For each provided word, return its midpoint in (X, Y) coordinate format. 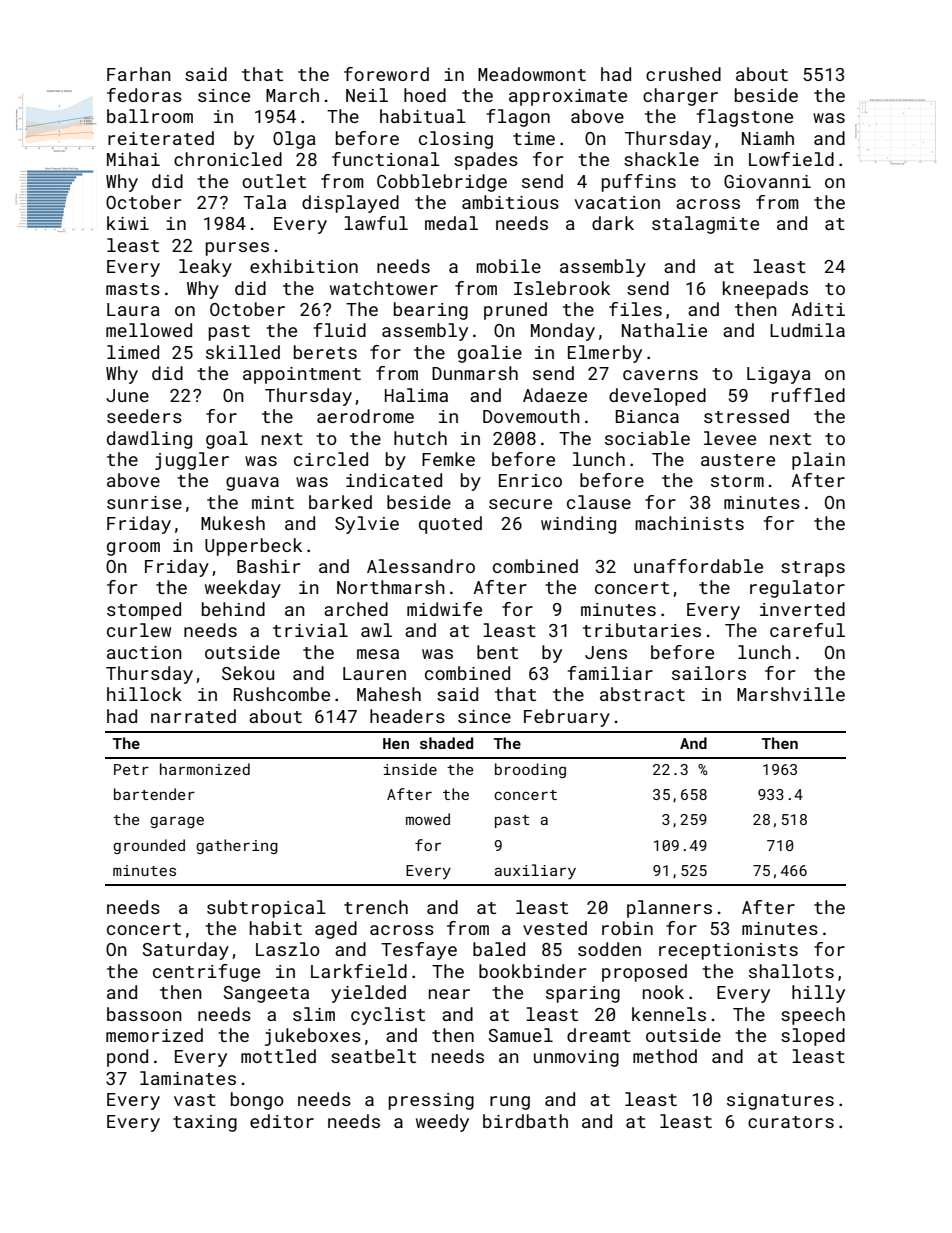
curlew (139, 630)
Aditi (818, 309)
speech (813, 1016)
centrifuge (206, 973)
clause (599, 502)
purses (237, 249)
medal (451, 223)
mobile (508, 266)
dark (613, 223)
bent (497, 652)
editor (282, 1121)
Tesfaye (419, 951)
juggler (192, 461)
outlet (274, 181)
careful (807, 630)
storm (737, 481)
